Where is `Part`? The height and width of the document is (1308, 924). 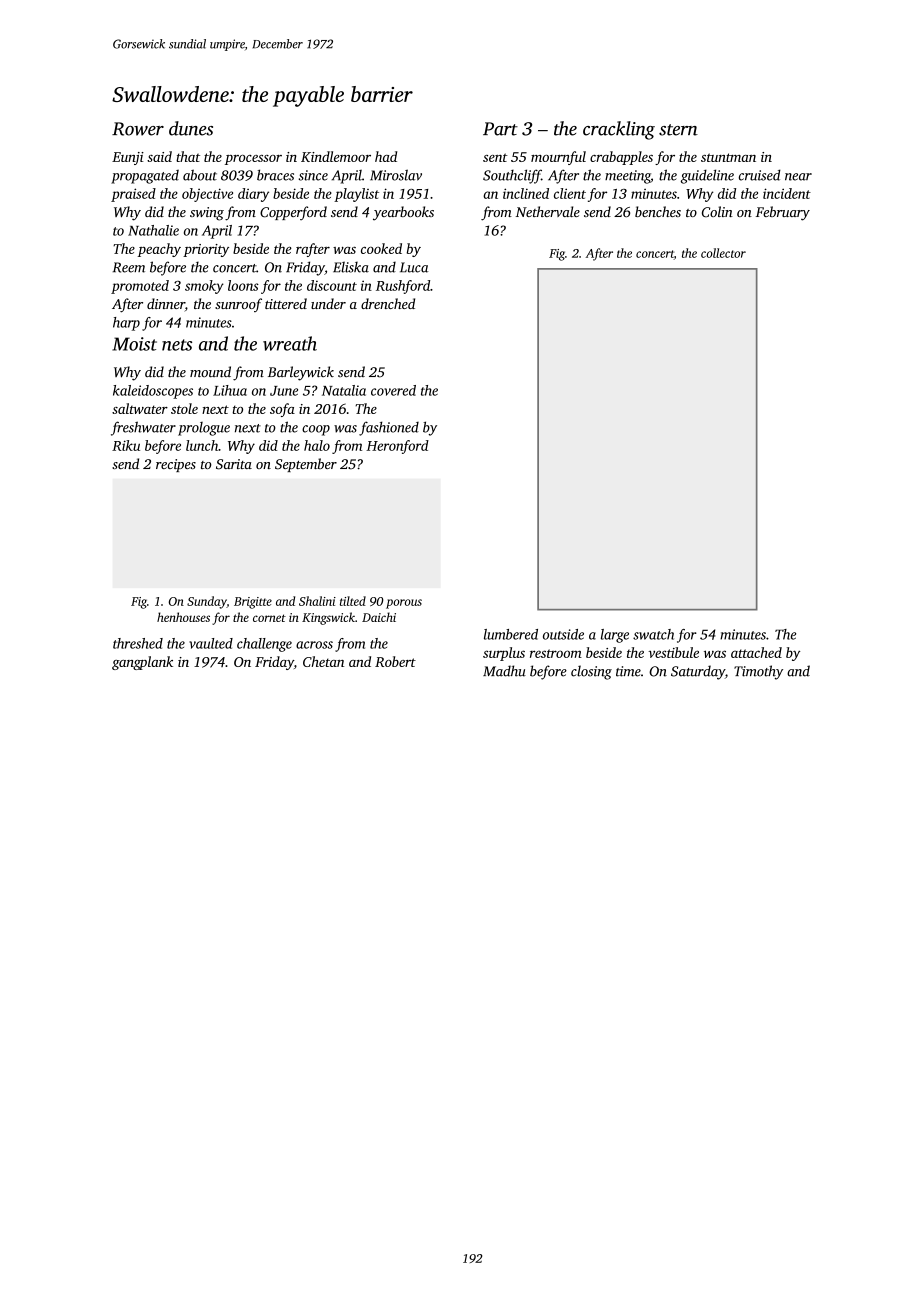 Part is located at coordinates (500, 129).
